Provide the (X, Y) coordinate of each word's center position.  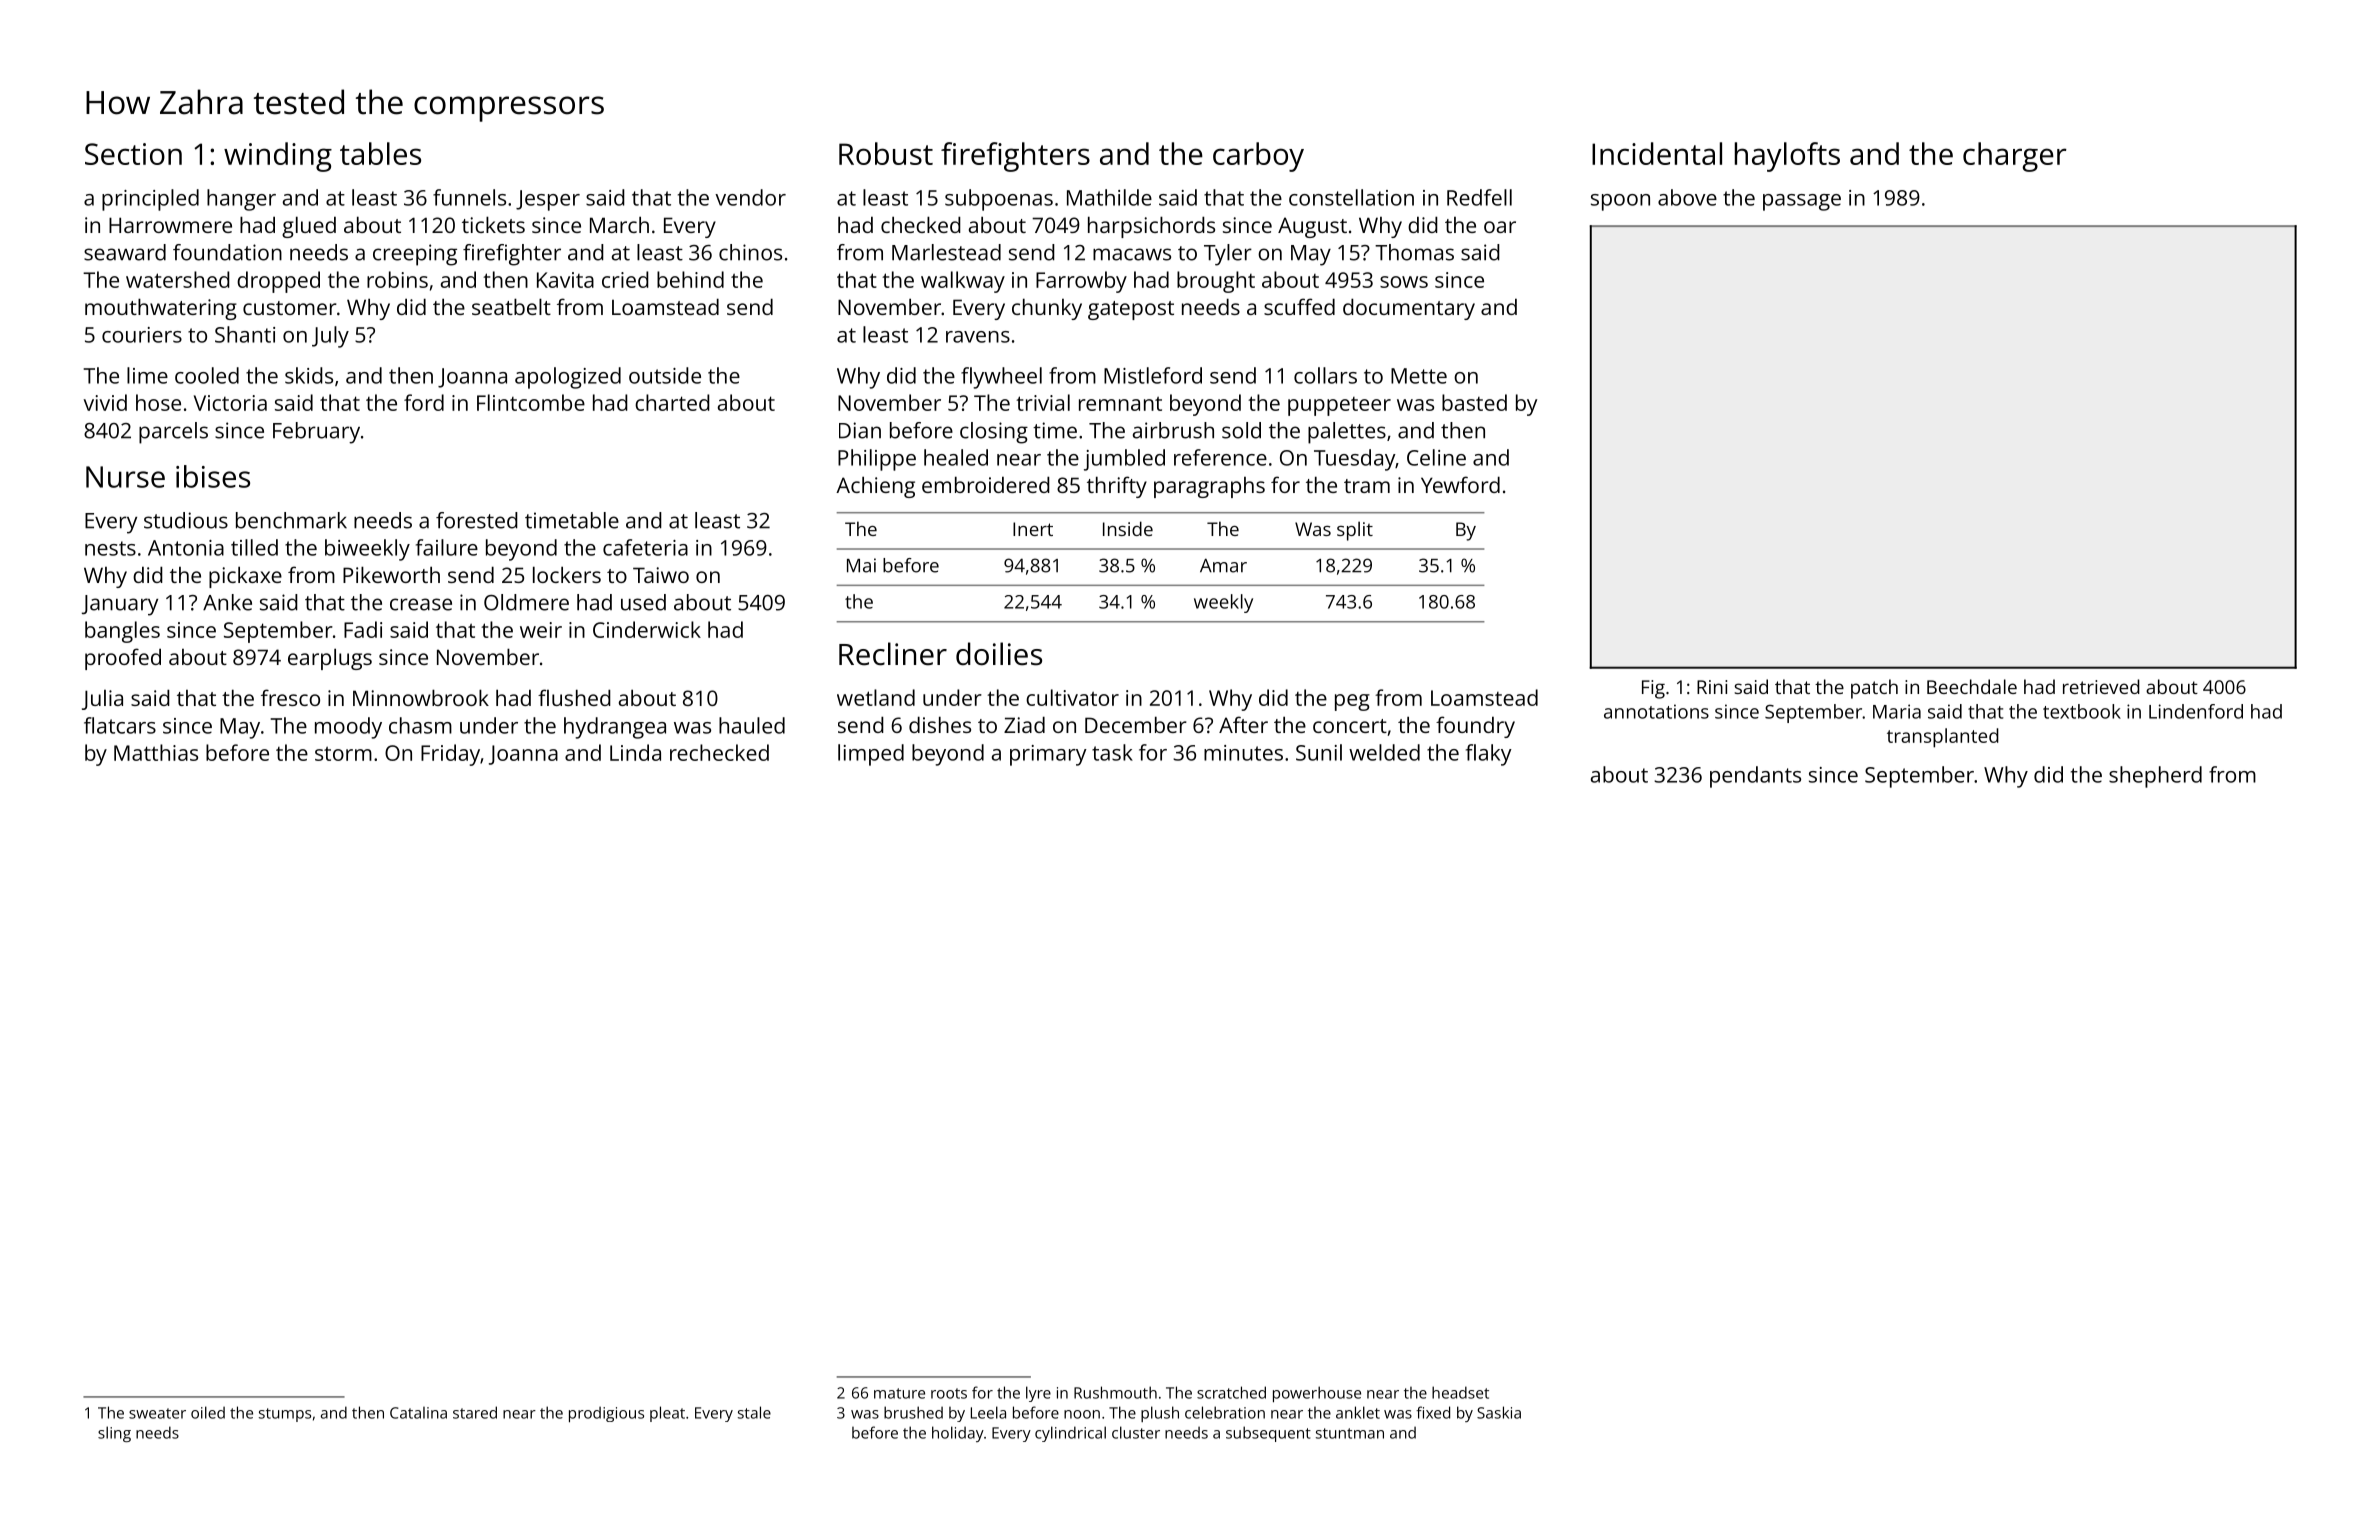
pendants (1755, 777)
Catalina (418, 1413)
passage (1802, 202)
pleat (667, 1414)
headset (1460, 1392)
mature (899, 1393)
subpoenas (999, 200)
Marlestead (946, 252)
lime (147, 375)
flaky (1489, 755)
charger (2015, 157)
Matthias (156, 752)
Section (133, 154)
